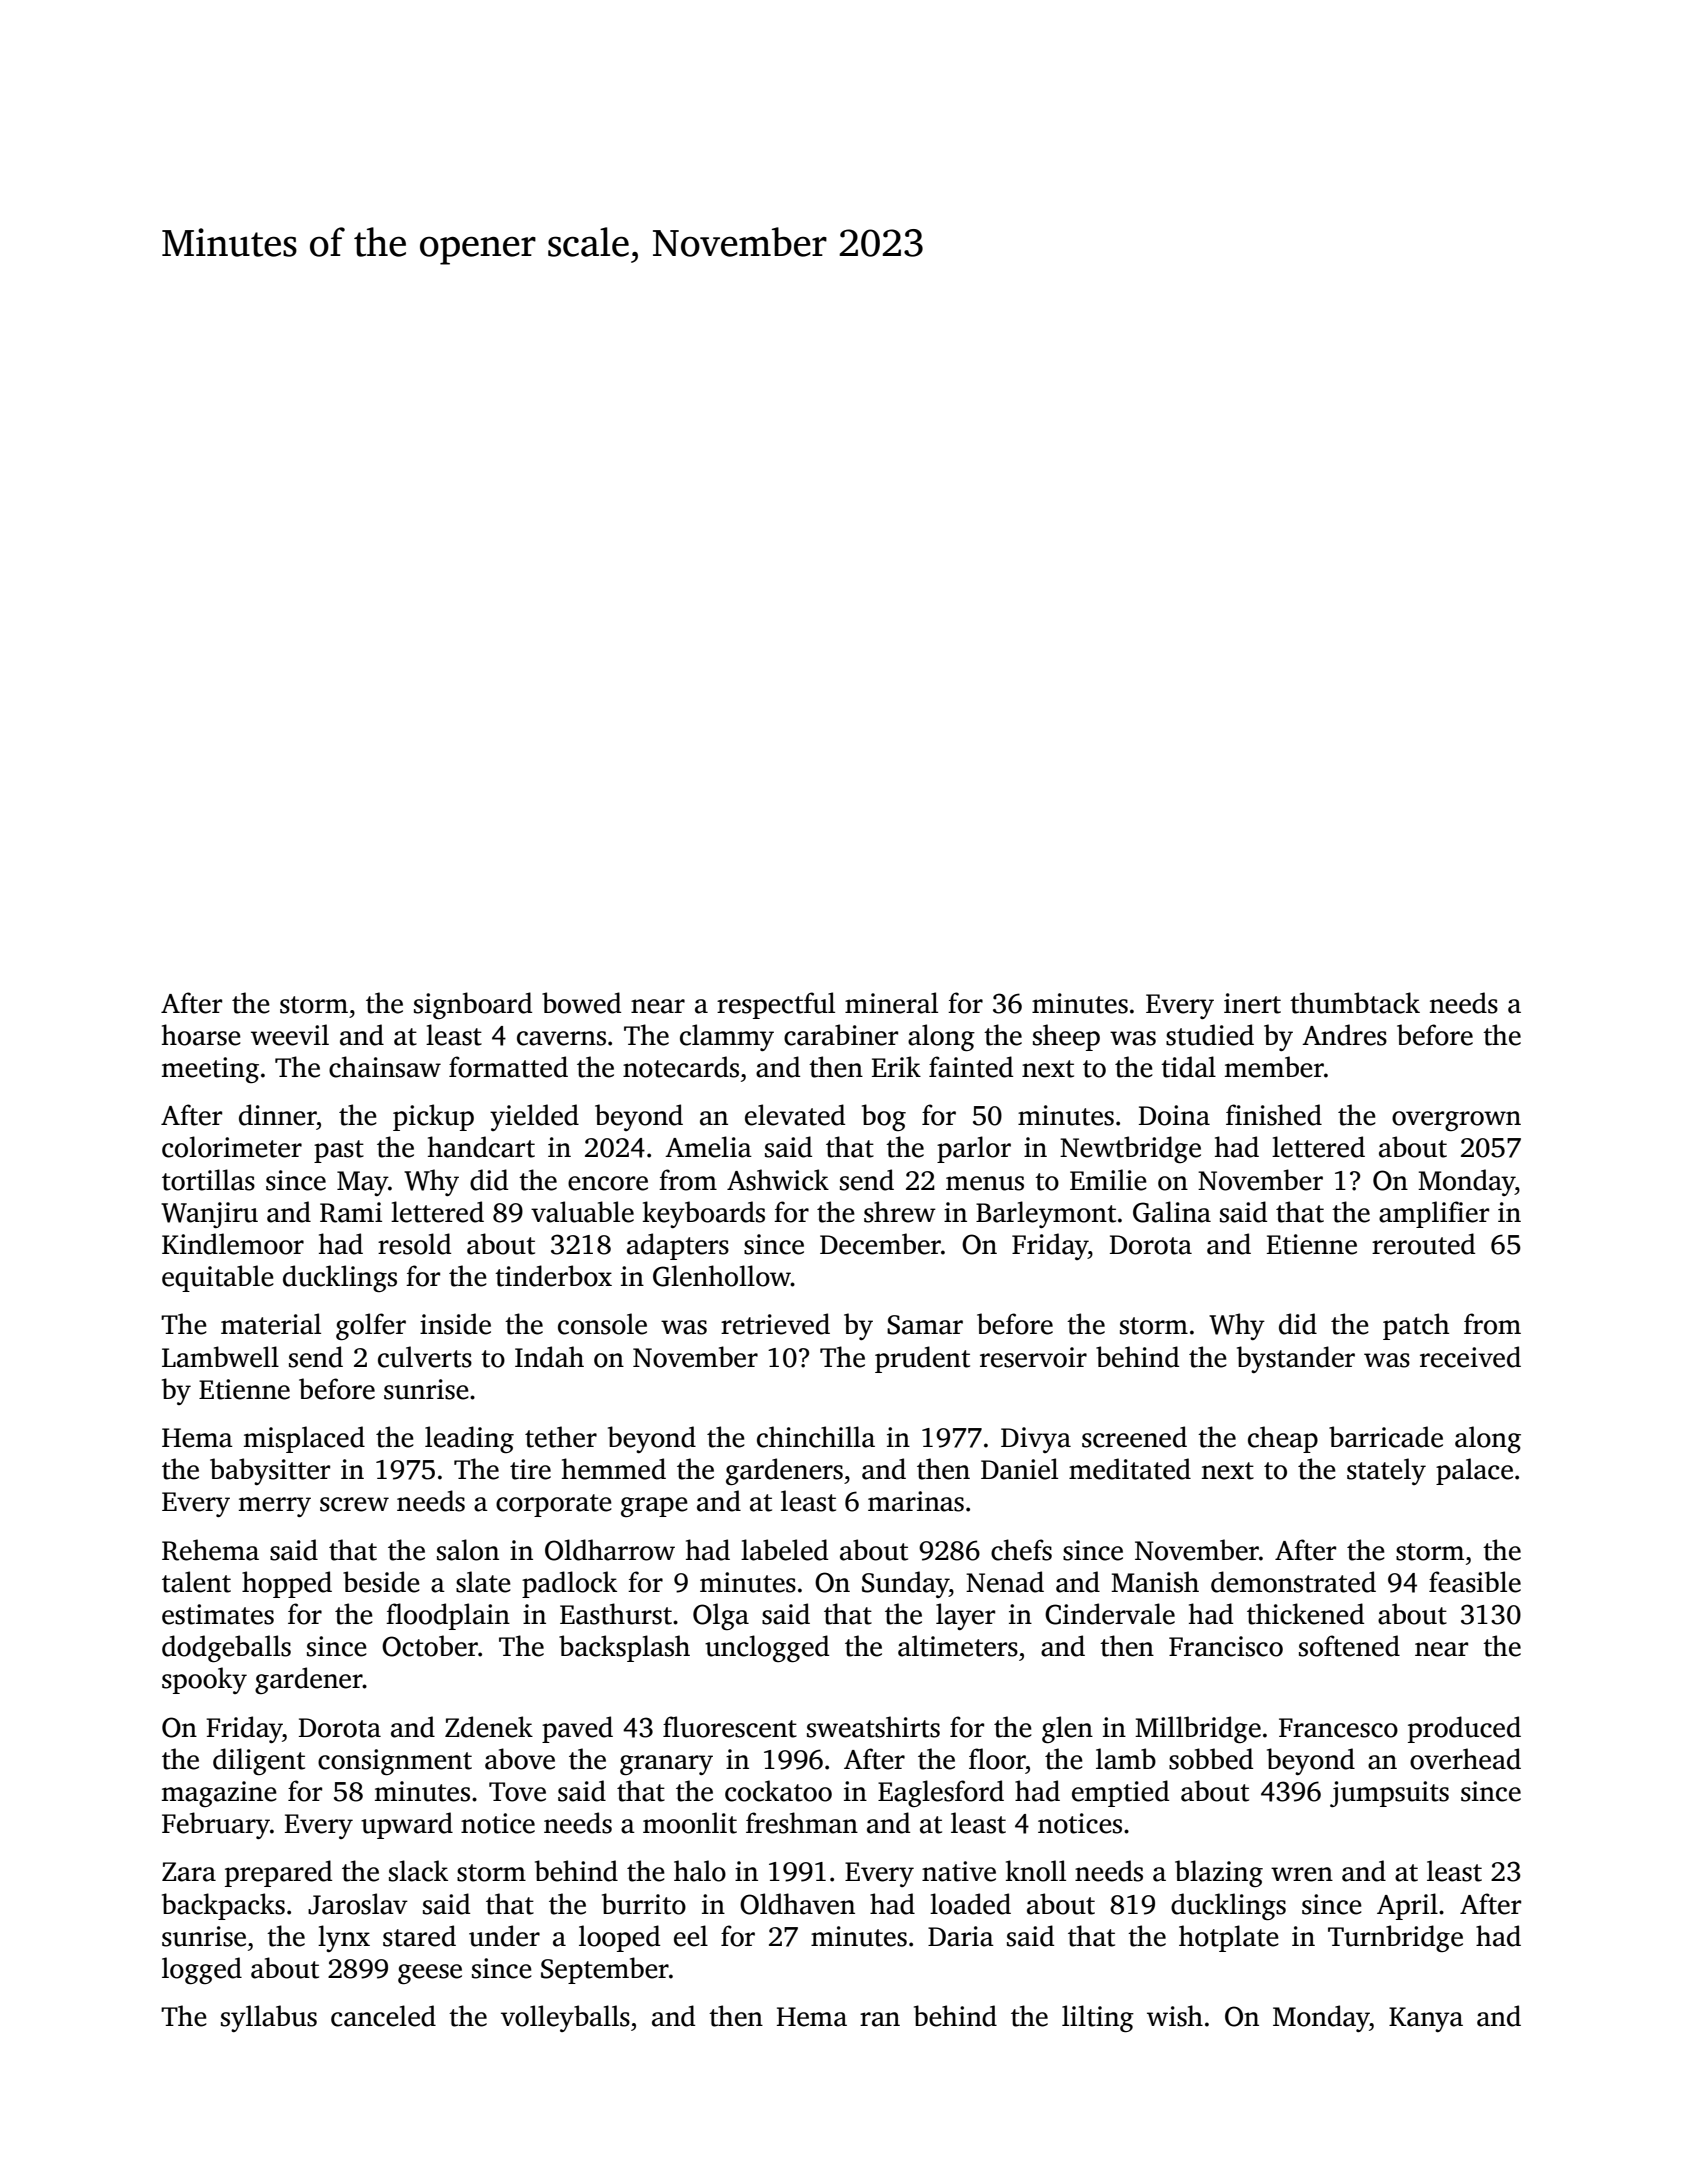 The height and width of the page is (2178, 1683). What do you see at coordinates (1296, 1359) in the page?
I see `bystander` at bounding box center [1296, 1359].
